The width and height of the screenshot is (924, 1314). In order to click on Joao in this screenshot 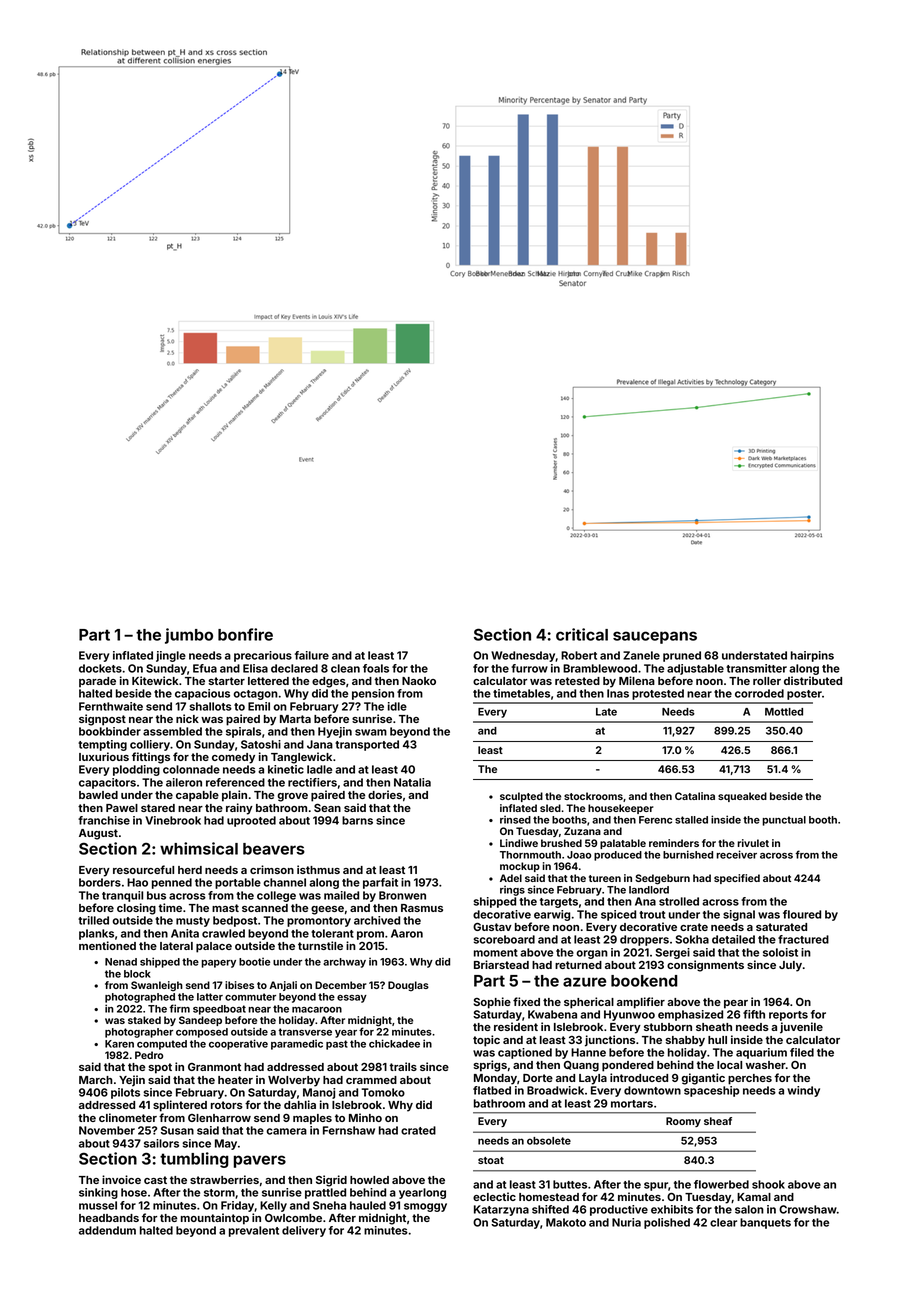, I will do `click(579, 855)`.
